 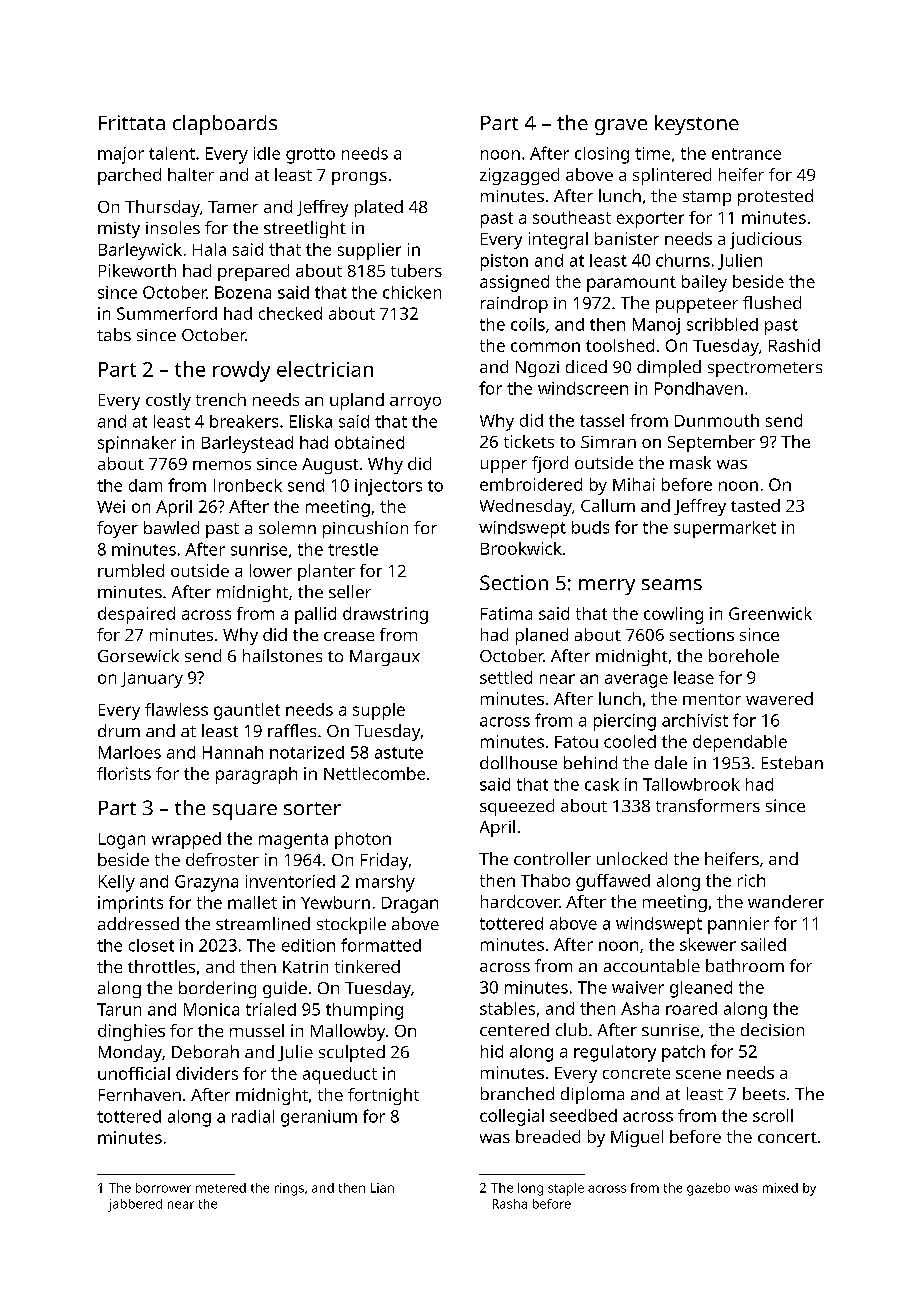 I want to click on rowdy, so click(x=241, y=371).
